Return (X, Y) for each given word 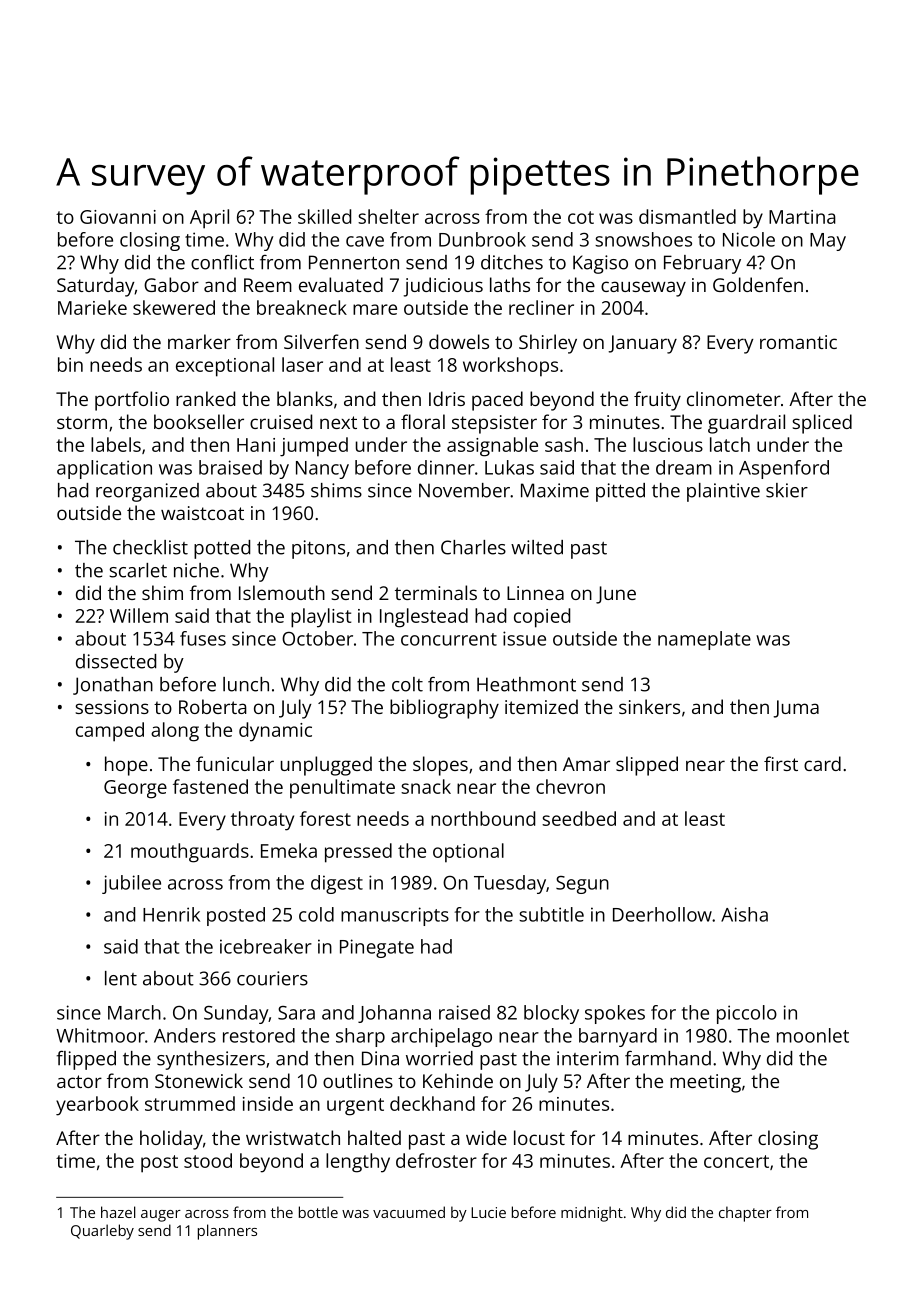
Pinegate (377, 948)
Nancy (322, 470)
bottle (318, 1212)
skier (787, 490)
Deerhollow (662, 914)
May (828, 242)
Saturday (96, 287)
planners (227, 1232)
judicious (443, 287)
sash (564, 444)
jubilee (131, 884)
